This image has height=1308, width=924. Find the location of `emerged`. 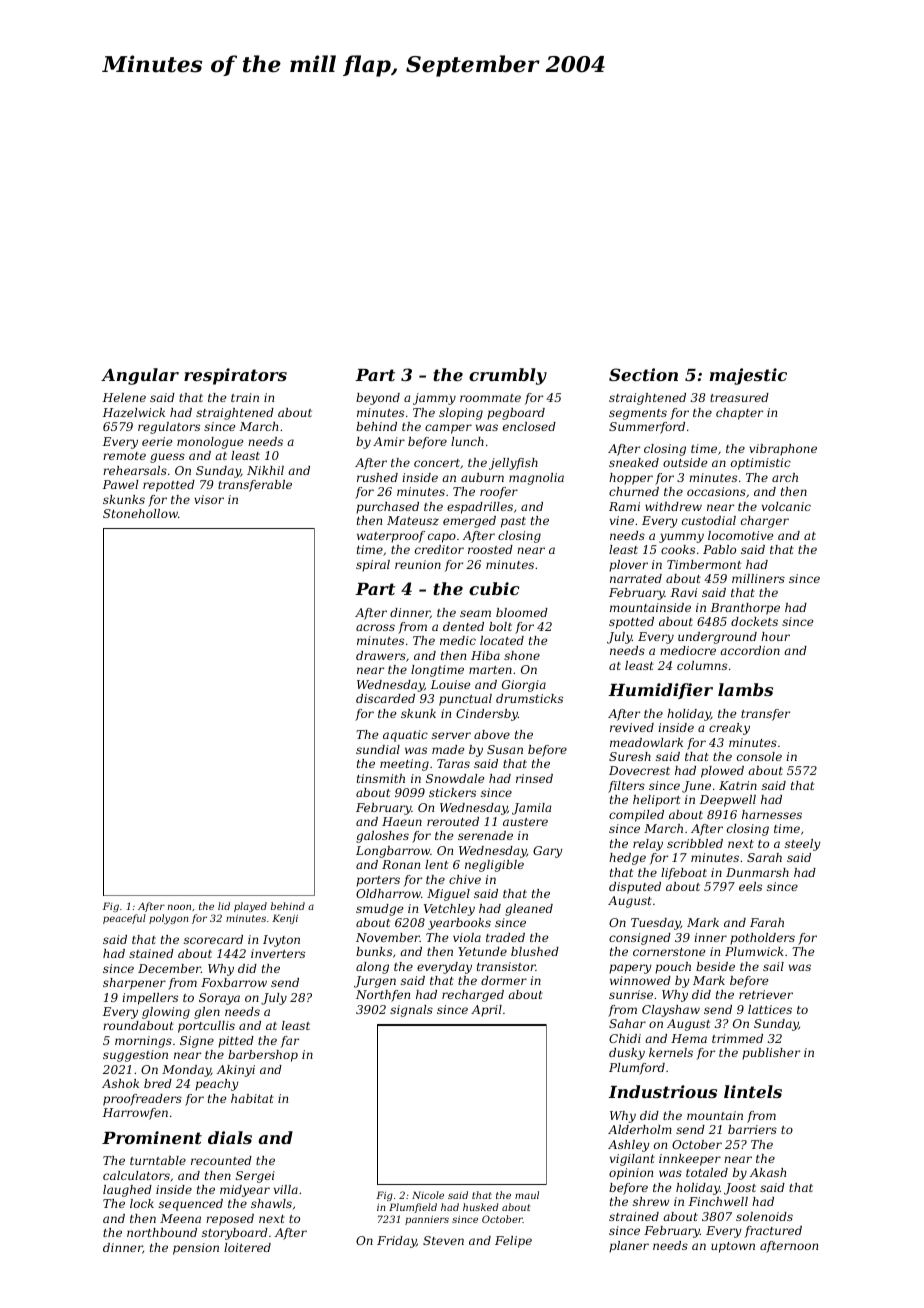

emerged is located at coordinates (469, 522).
